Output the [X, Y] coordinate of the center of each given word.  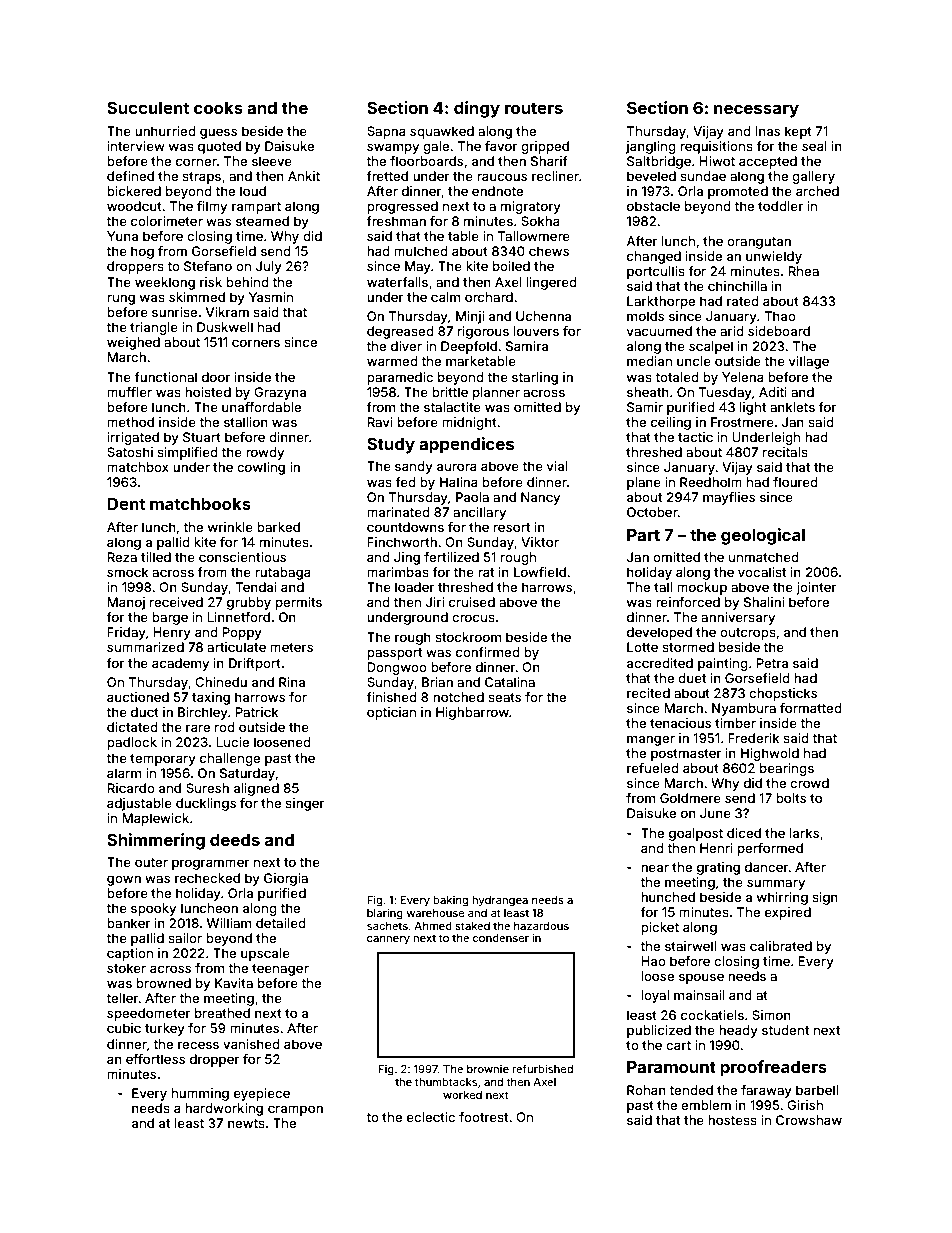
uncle [694, 361]
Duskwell [225, 327]
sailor [185, 938]
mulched [421, 251]
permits [299, 603]
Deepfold [469, 347]
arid [732, 331]
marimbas [398, 572]
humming [200, 1094]
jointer [816, 588]
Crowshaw [809, 1120]
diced [744, 833]
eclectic [431, 1117]
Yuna [122, 236]
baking [450, 901]
